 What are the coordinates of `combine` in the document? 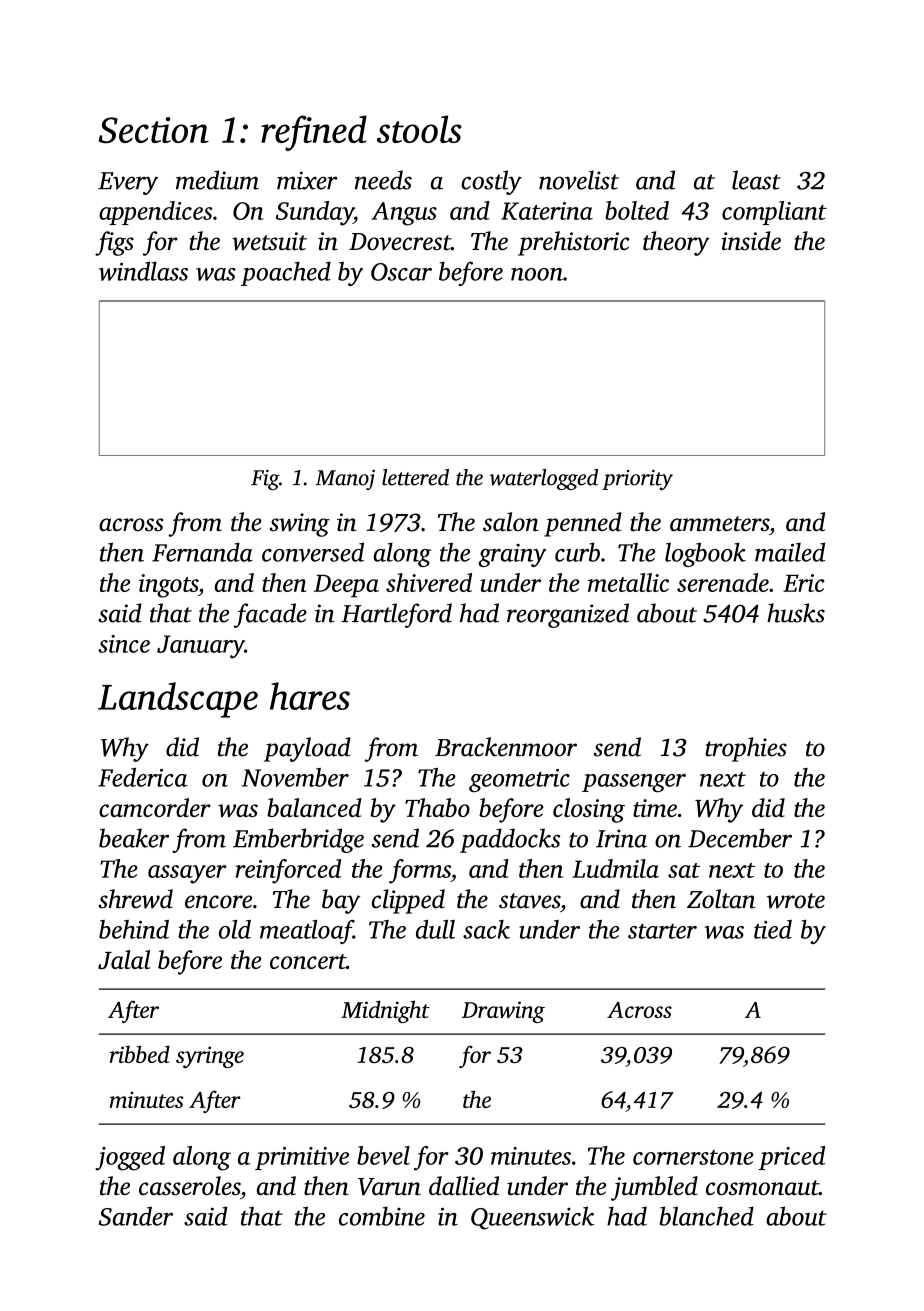 It's located at (382, 1216).
